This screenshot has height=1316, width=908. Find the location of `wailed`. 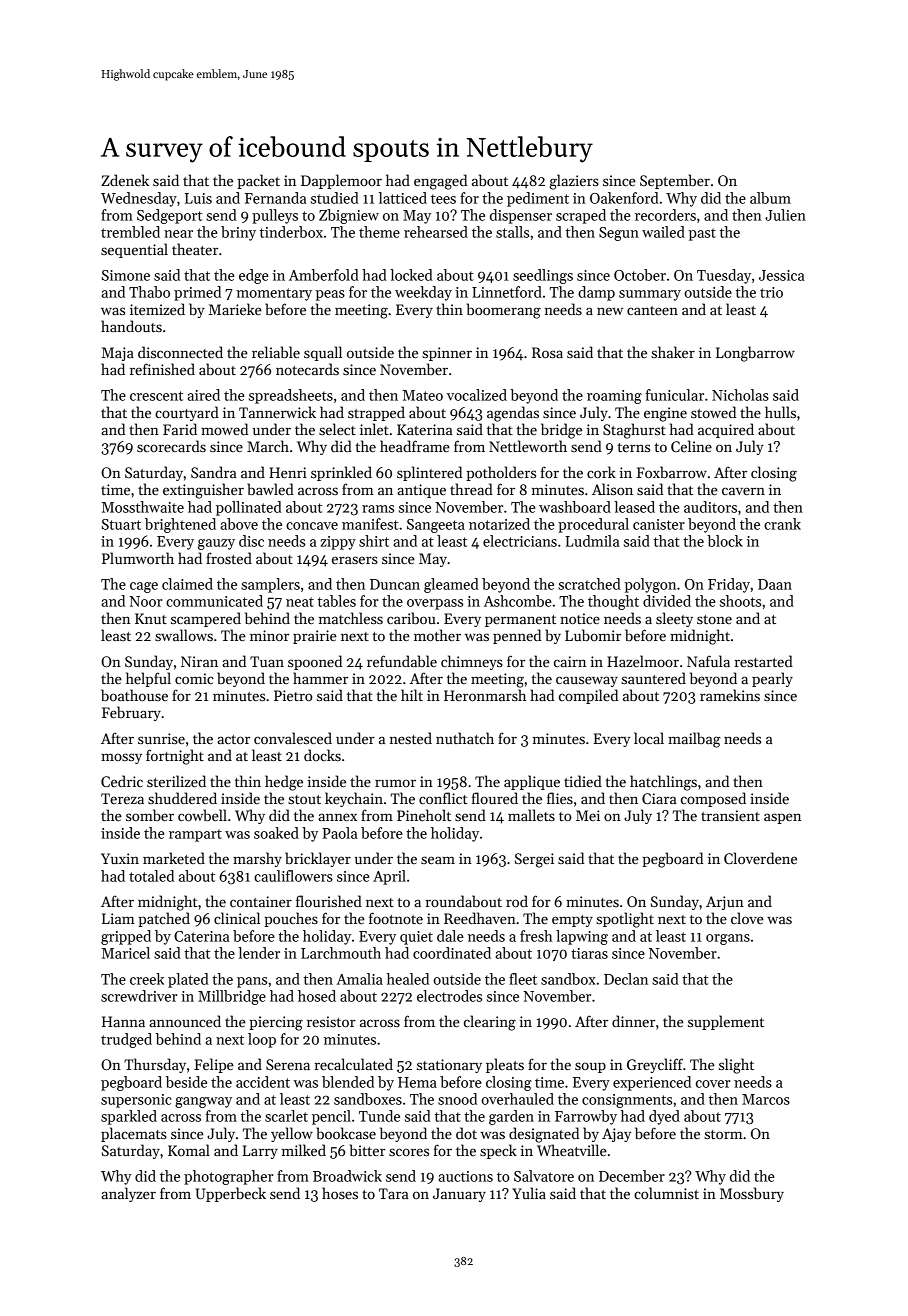

wailed is located at coordinates (663, 232).
